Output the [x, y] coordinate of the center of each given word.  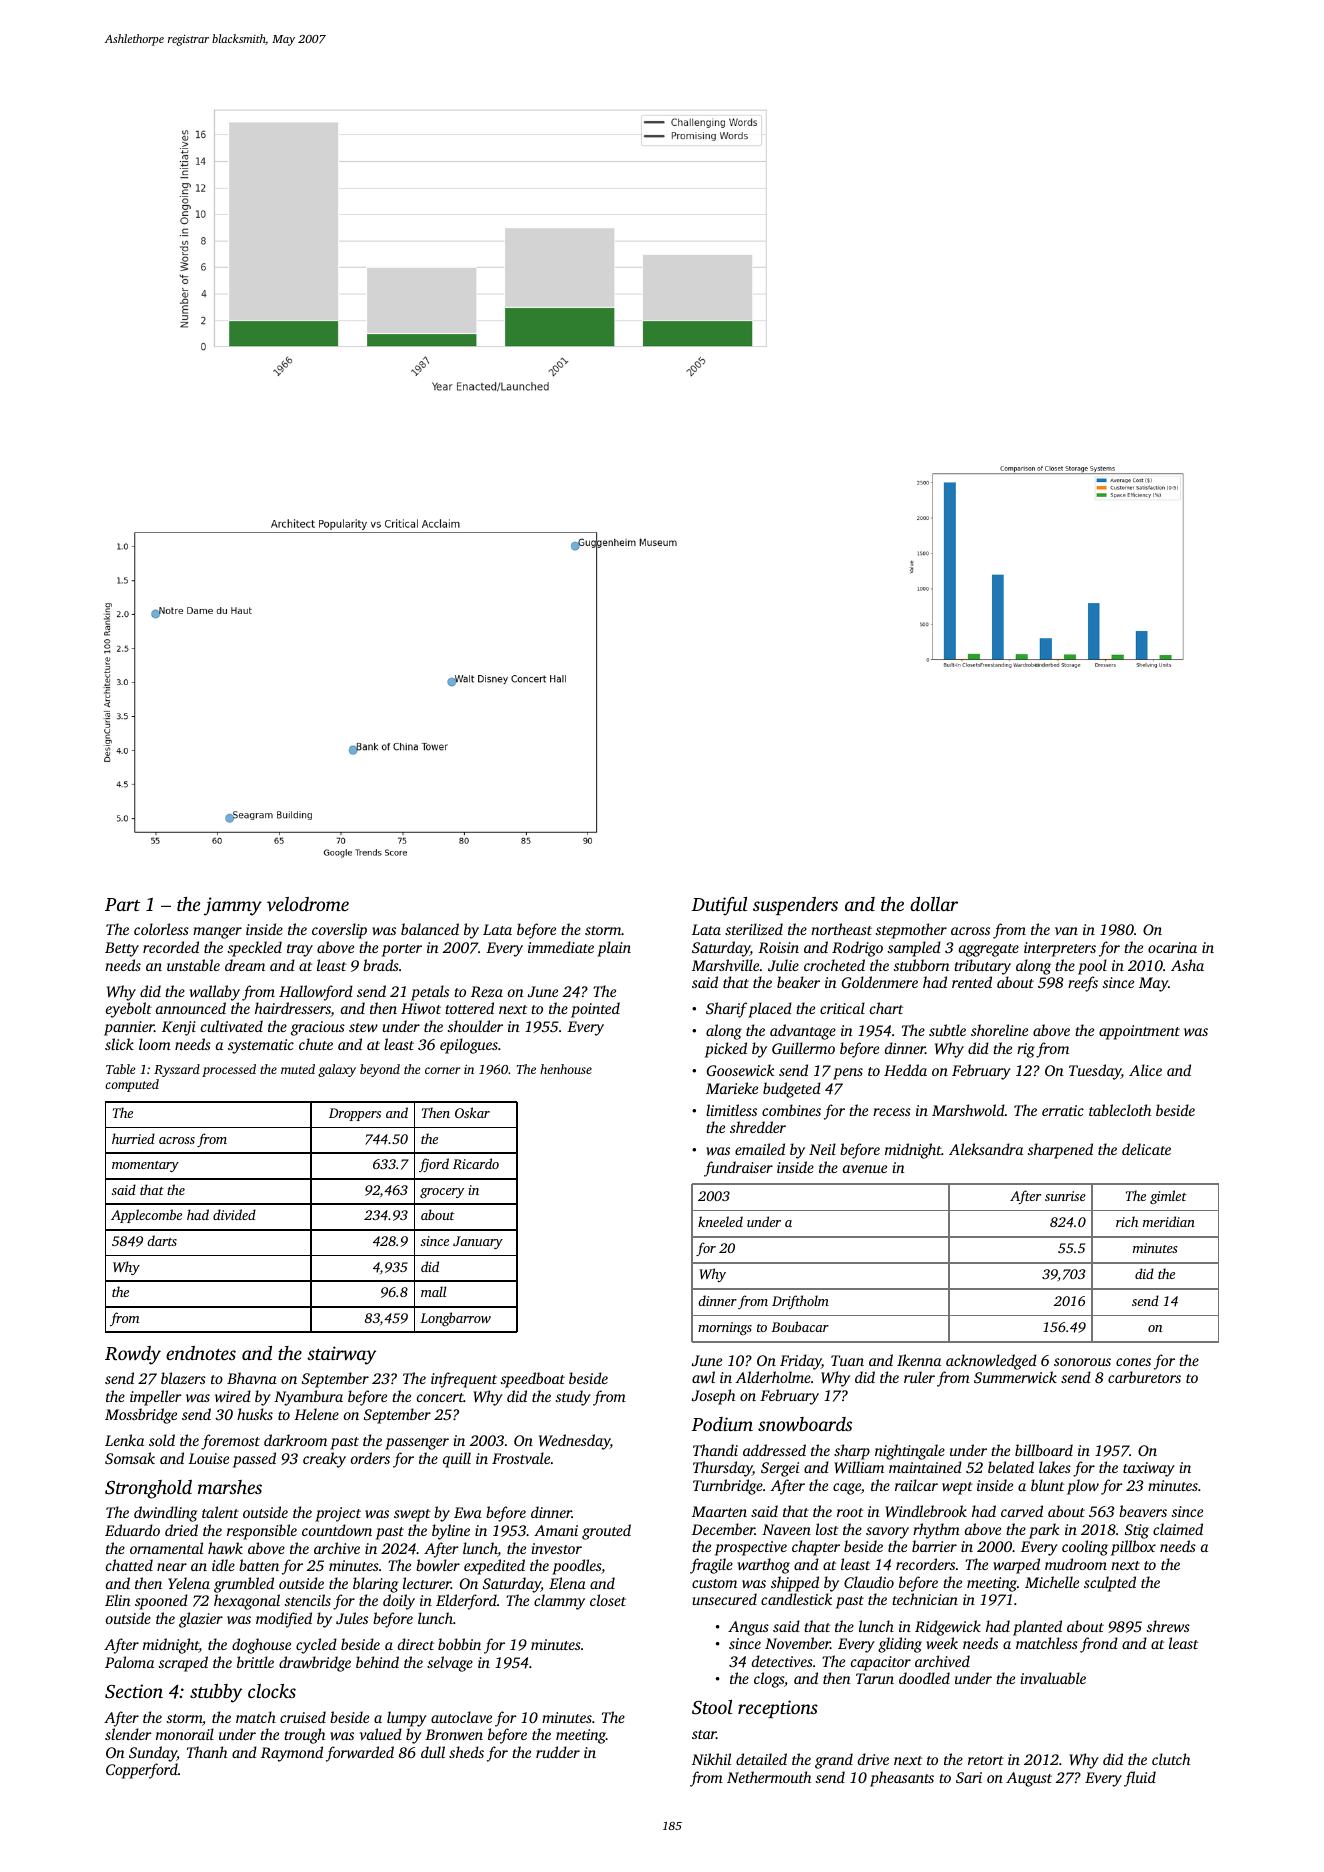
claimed [1178, 1529]
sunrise [1065, 1196]
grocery [442, 1193]
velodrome [308, 904]
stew [363, 1027]
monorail [185, 1734]
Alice [1145, 1070]
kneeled [720, 1221]
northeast [841, 929]
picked [726, 1050]
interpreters [1060, 949]
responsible [262, 1532]
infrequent [464, 1380]
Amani [556, 1530]
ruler [919, 1377]
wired [233, 1396]
